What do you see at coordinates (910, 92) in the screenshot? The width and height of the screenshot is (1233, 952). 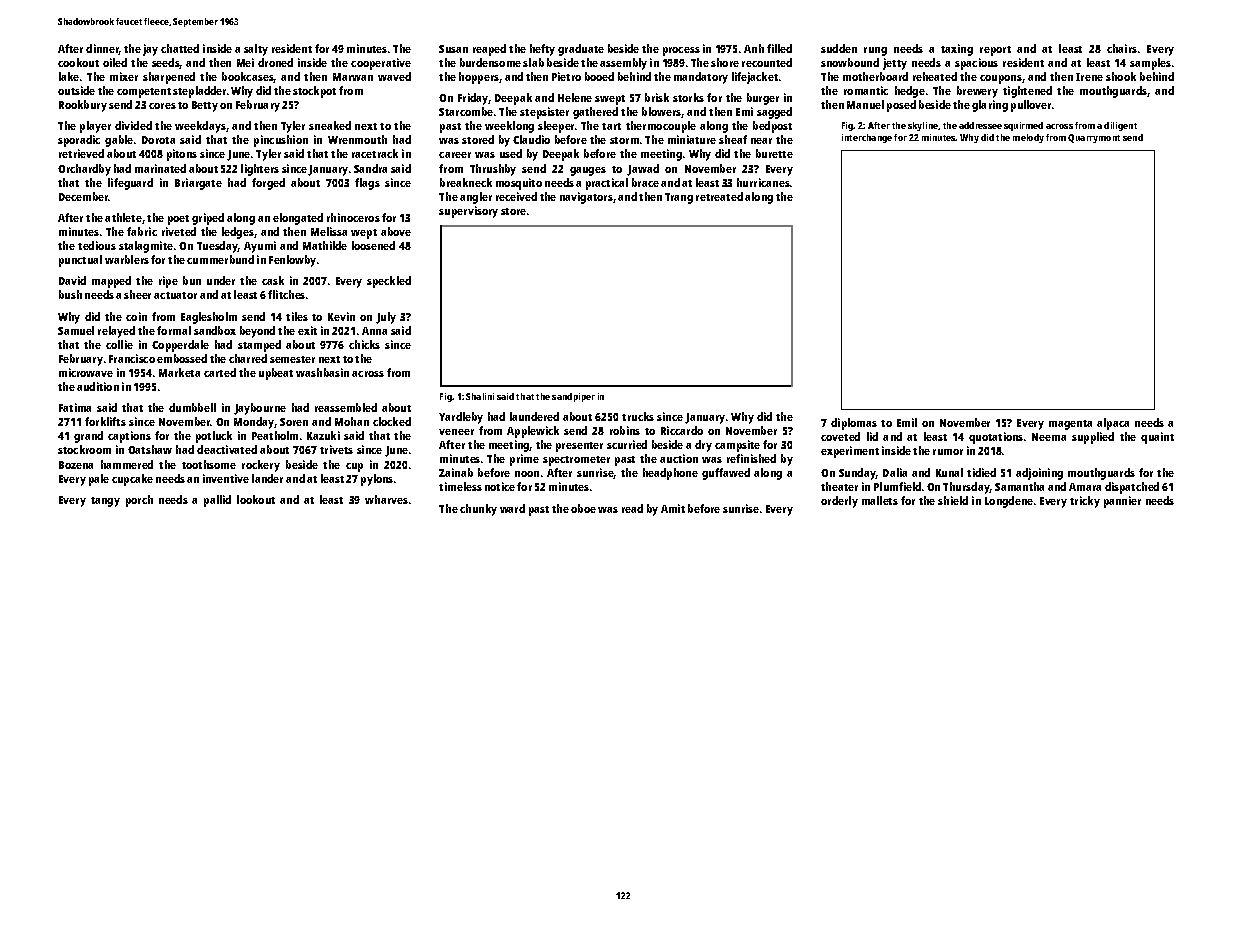 I see `hedge` at bounding box center [910, 92].
